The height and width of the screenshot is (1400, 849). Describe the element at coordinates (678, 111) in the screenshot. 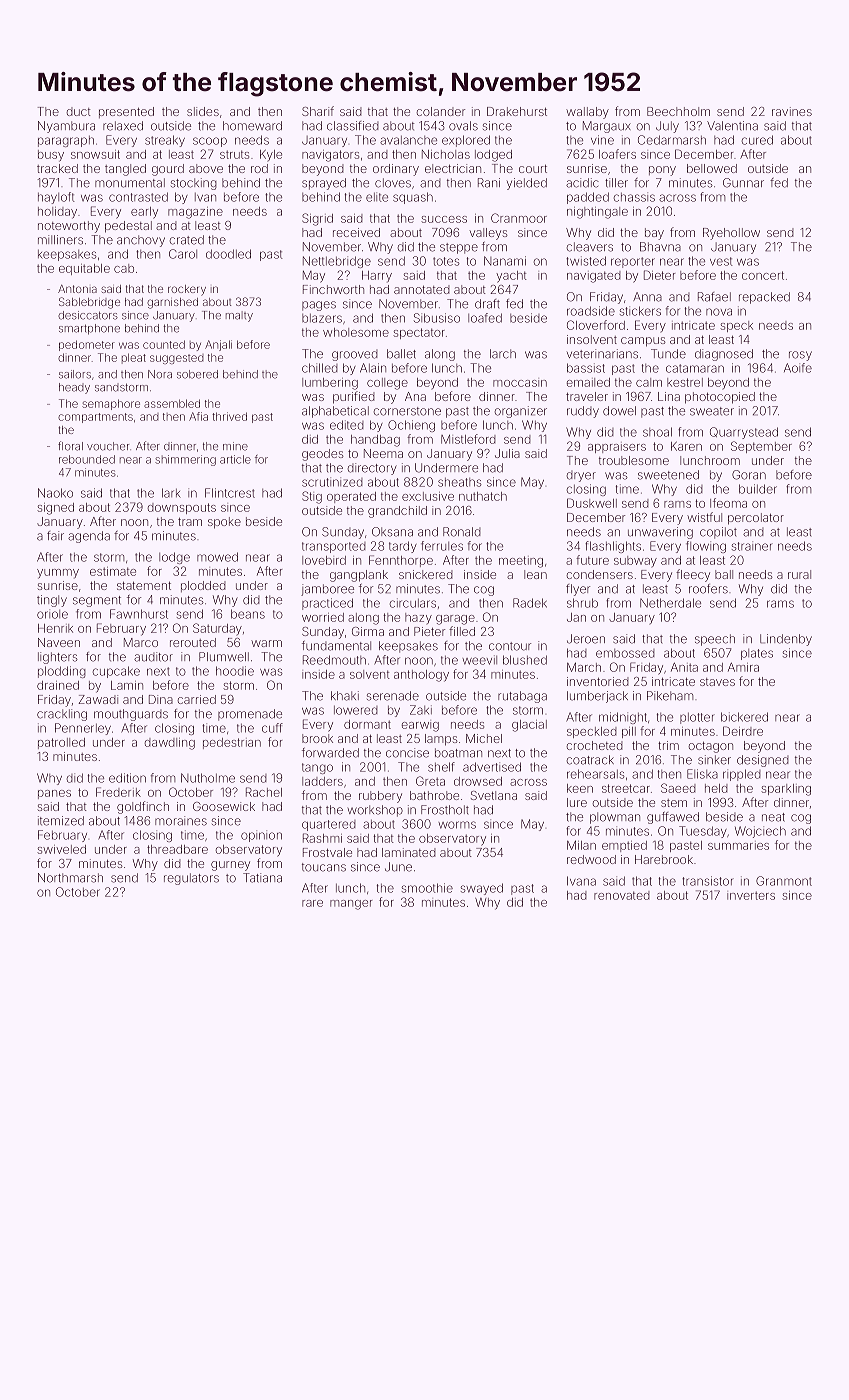

I see `Beechholm` at that location.
